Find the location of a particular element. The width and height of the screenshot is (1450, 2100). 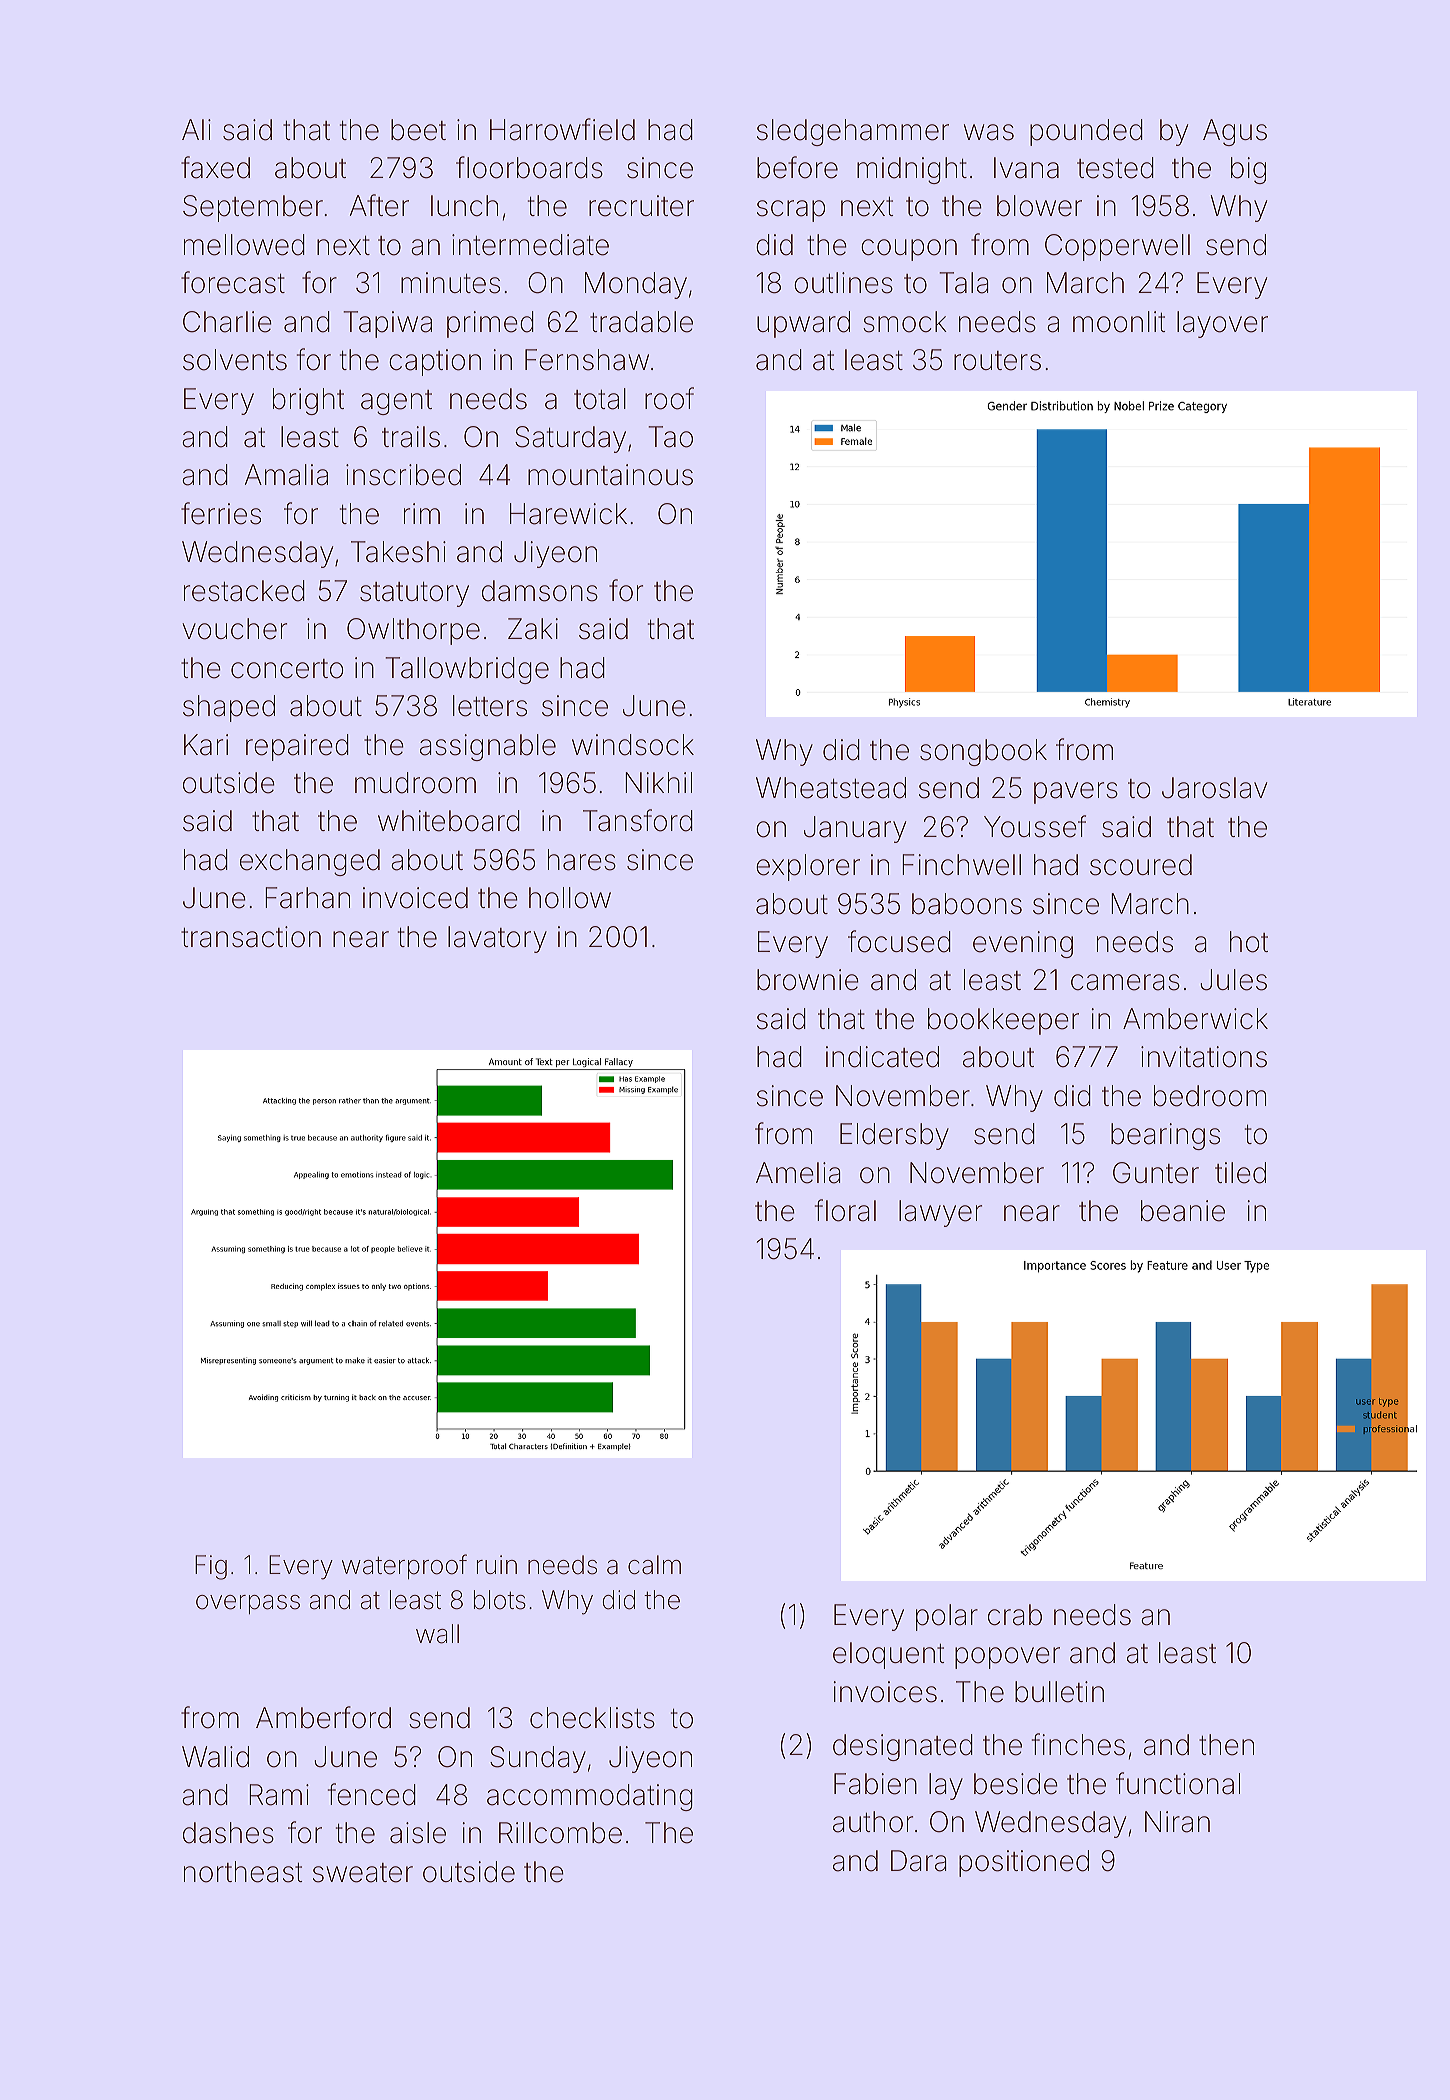

then is located at coordinates (1226, 1745).
